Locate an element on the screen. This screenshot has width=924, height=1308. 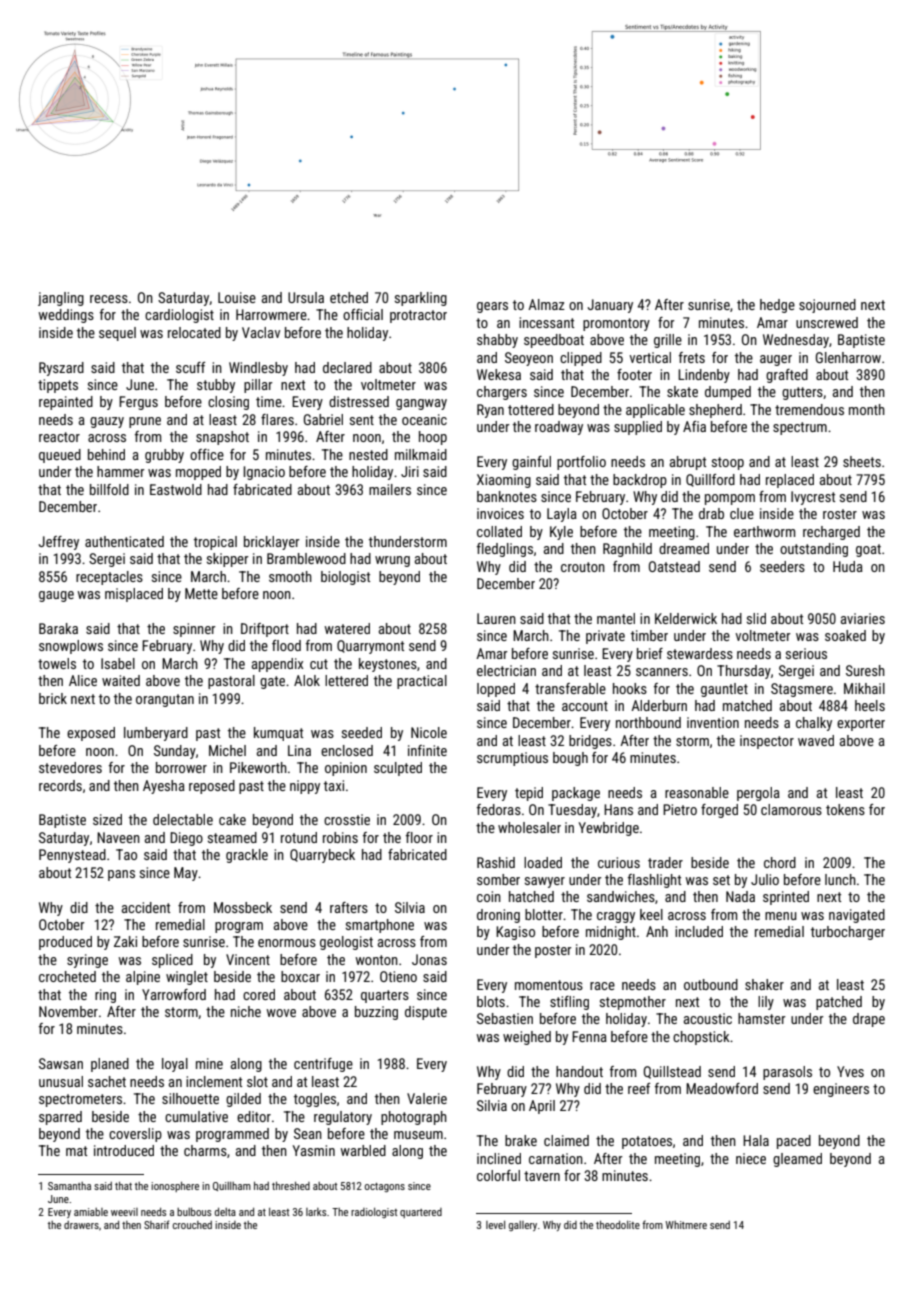
slot is located at coordinates (257, 1081).
